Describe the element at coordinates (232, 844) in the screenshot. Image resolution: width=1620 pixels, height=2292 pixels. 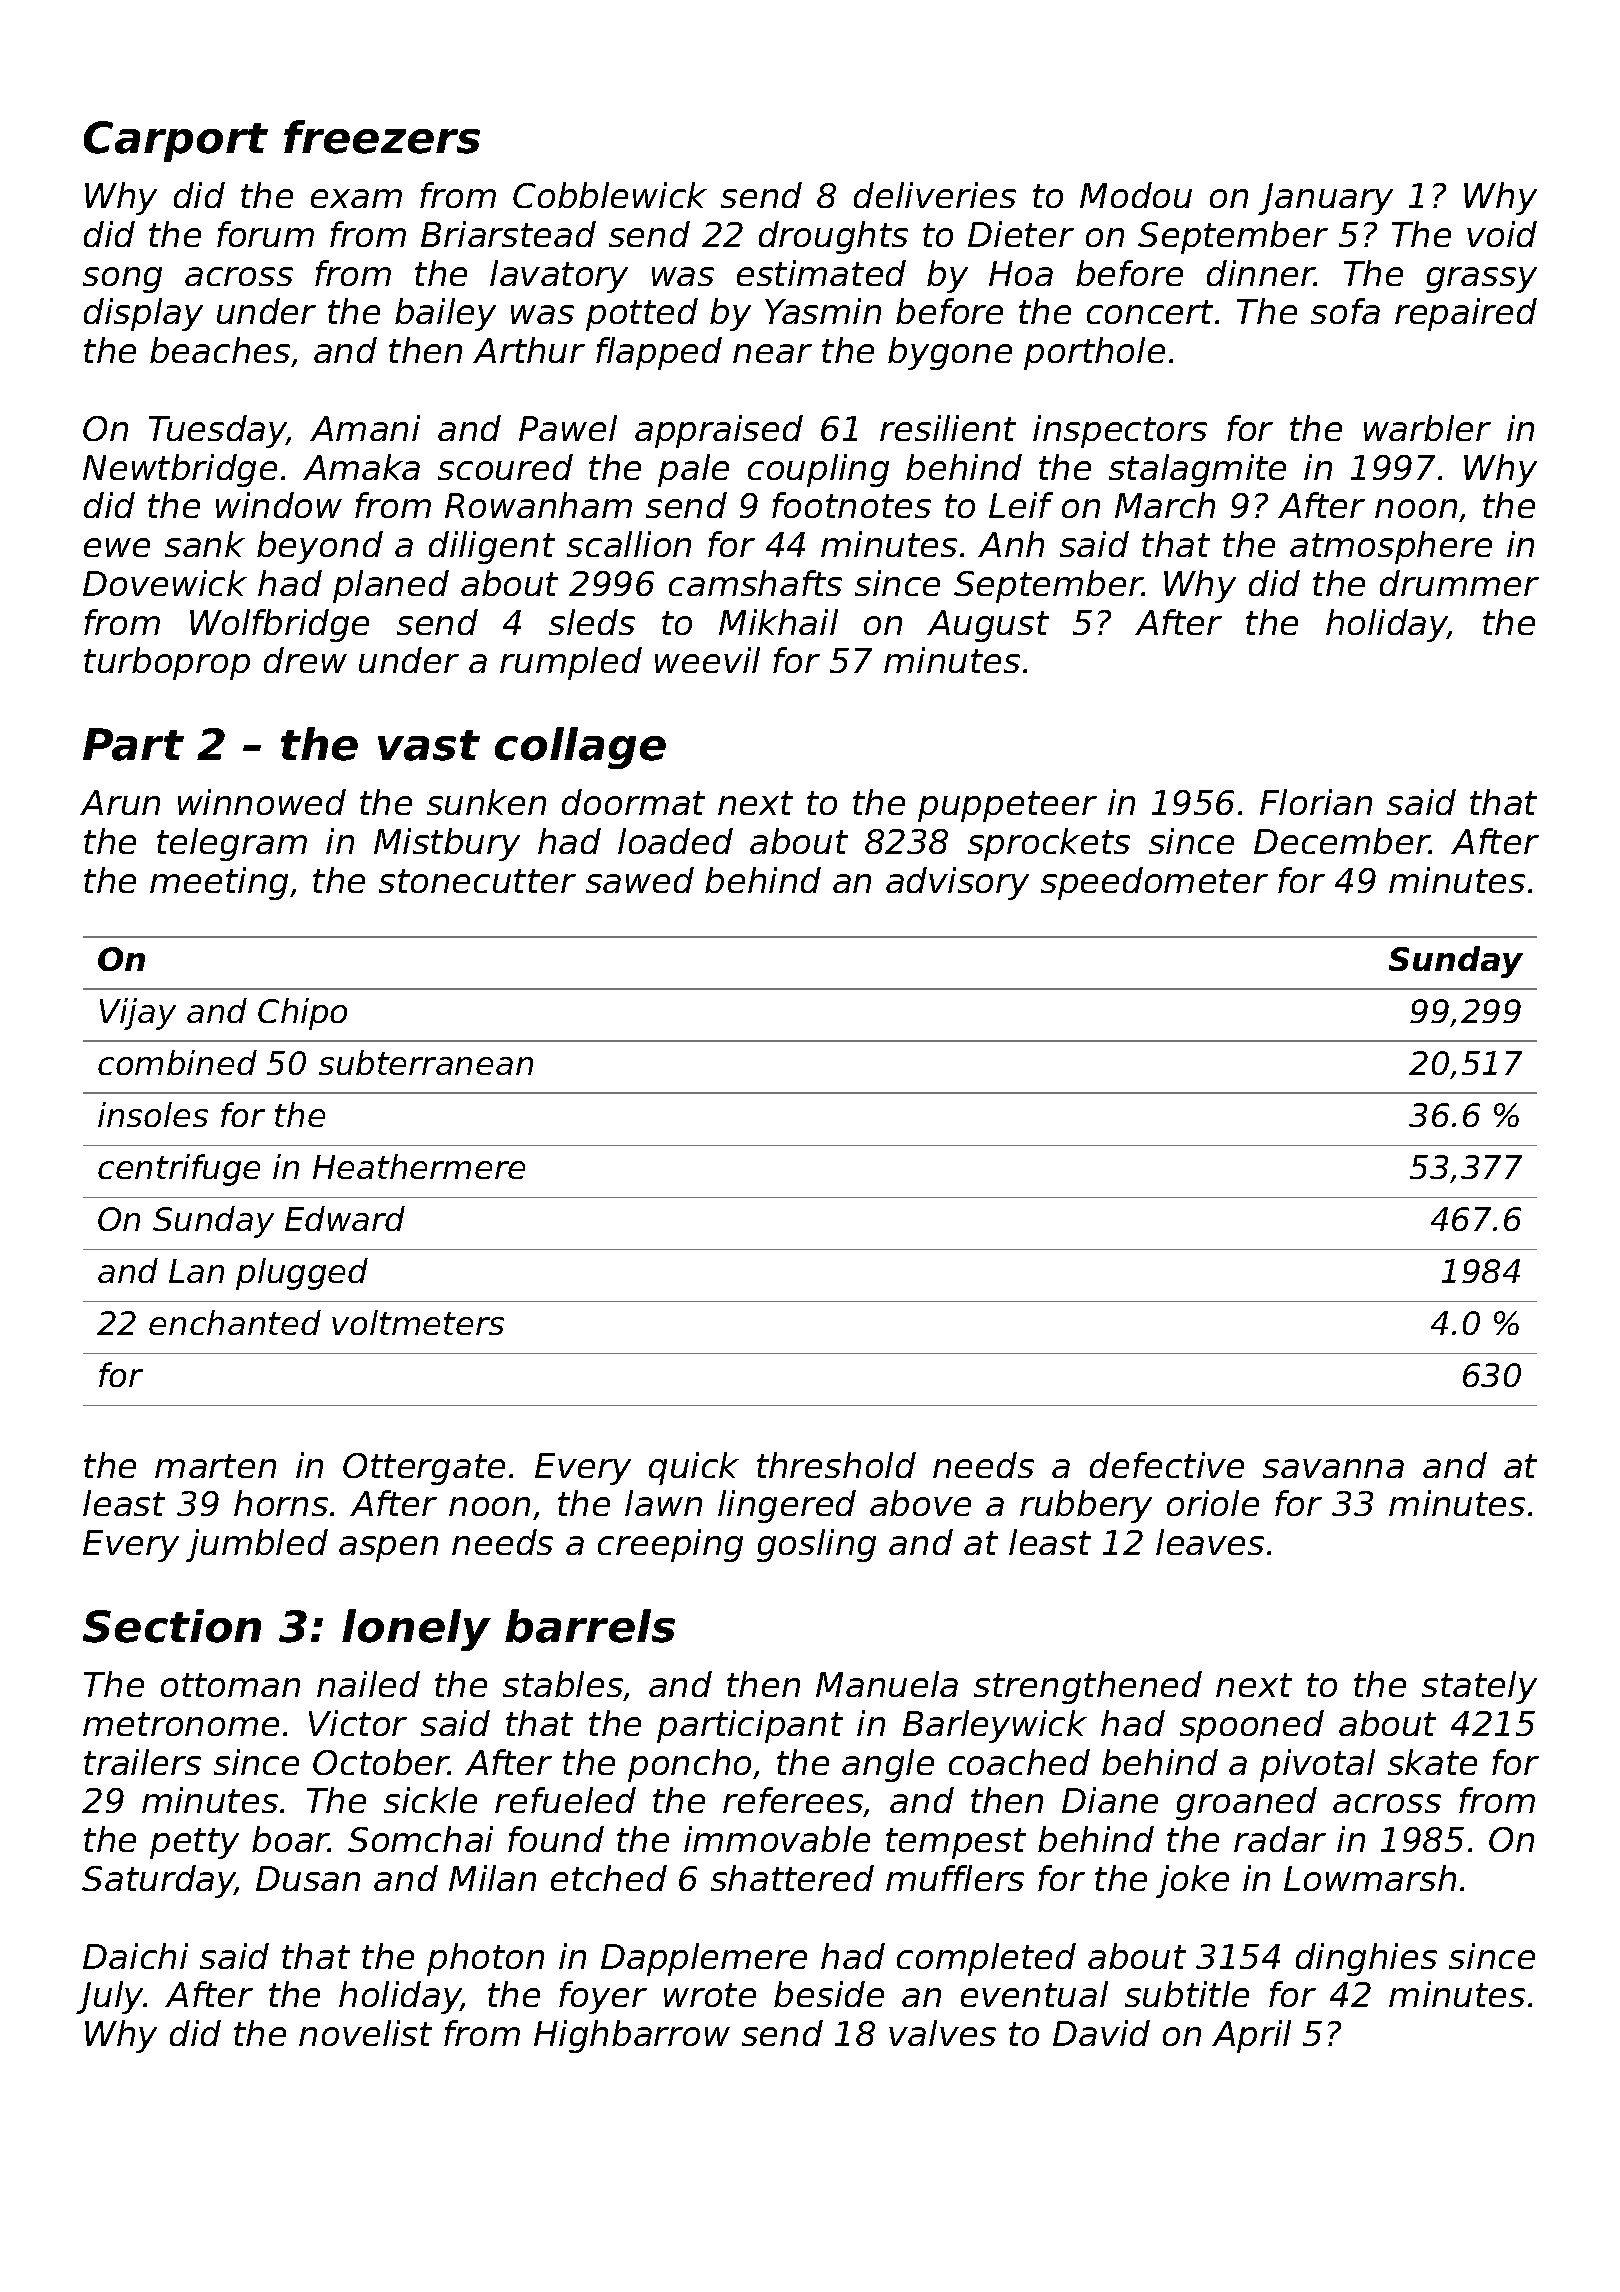
I see `telegram` at that location.
